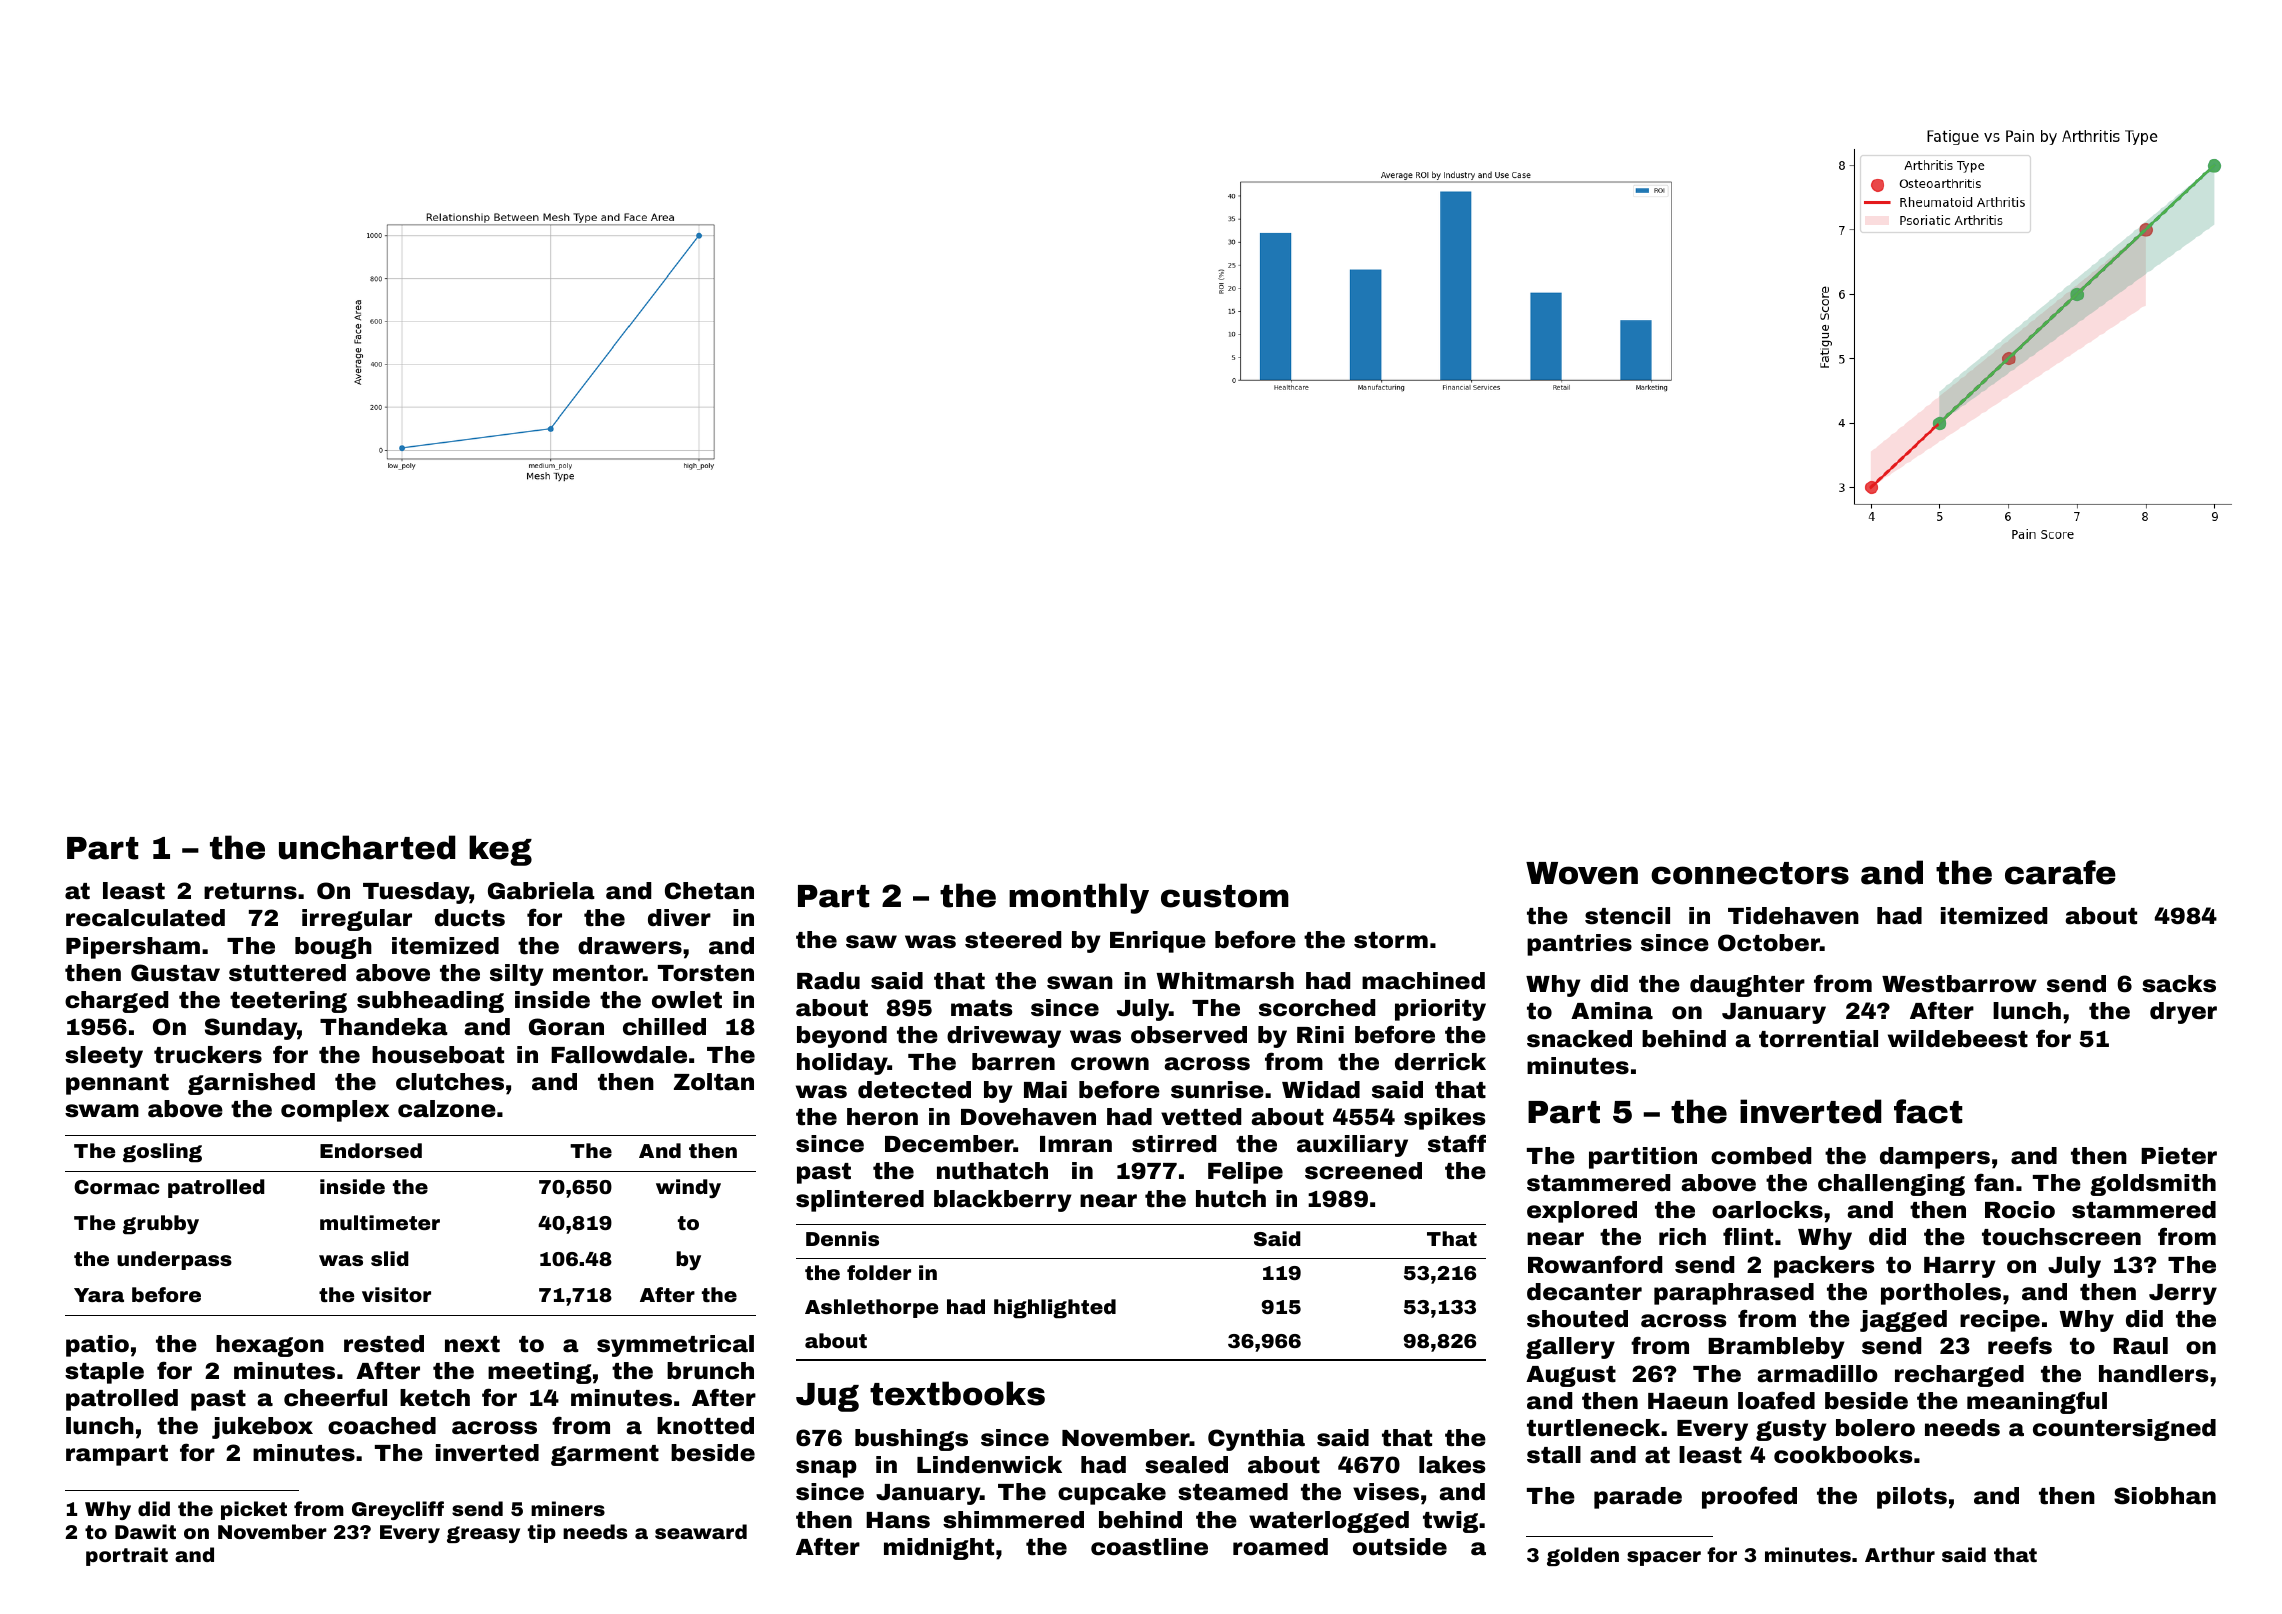 The image size is (2282, 1614). What do you see at coordinates (1079, 898) in the document?
I see `monthly` at bounding box center [1079, 898].
